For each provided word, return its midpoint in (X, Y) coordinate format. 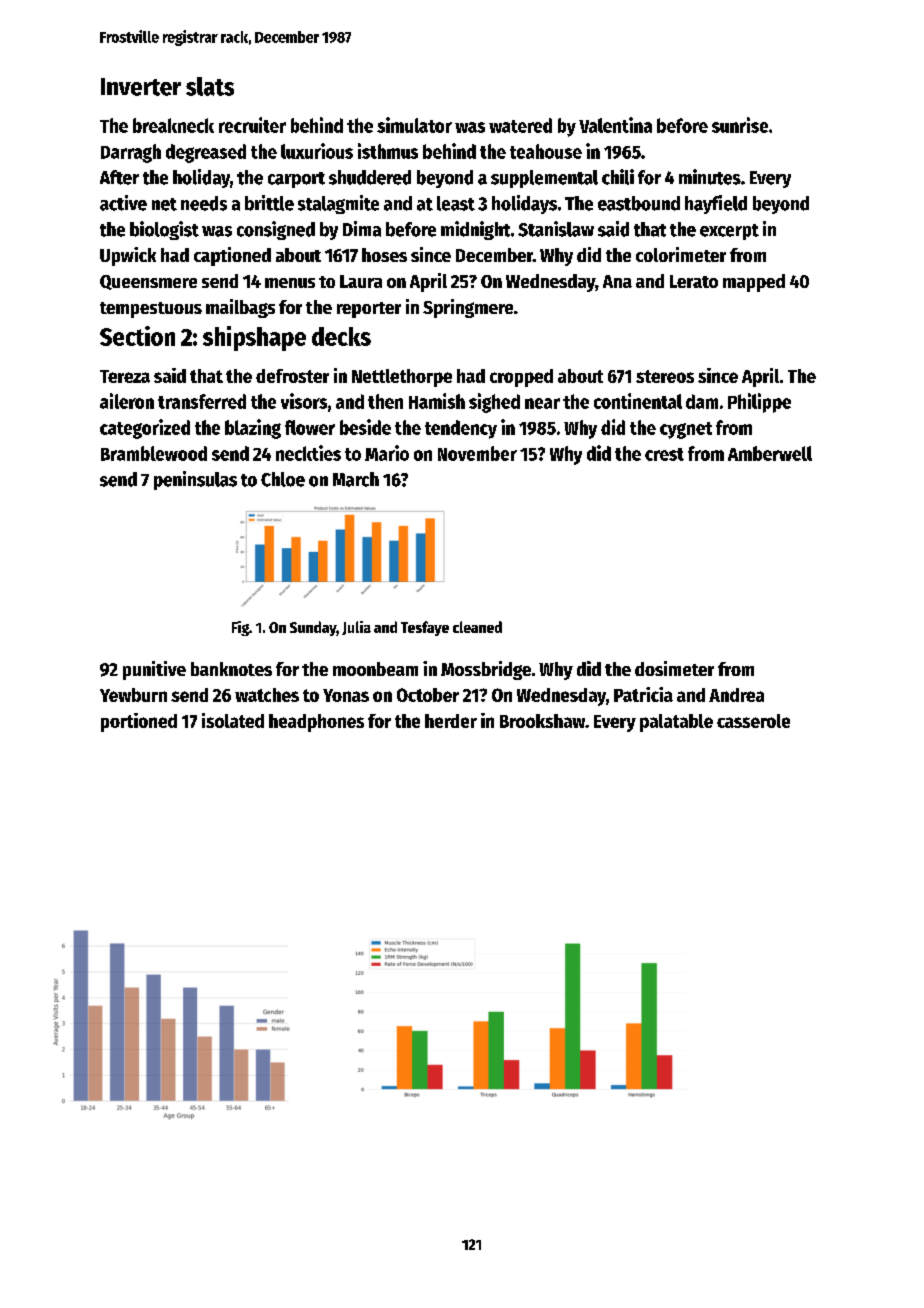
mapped (754, 283)
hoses (384, 255)
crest (664, 454)
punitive (154, 670)
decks (341, 336)
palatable (676, 723)
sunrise (740, 125)
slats (210, 86)
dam (702, 401)
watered (520, 125)
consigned (276, 230)
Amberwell (770, 453)
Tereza (125, 376)
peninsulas (195, 480)
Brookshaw (542, 721)
